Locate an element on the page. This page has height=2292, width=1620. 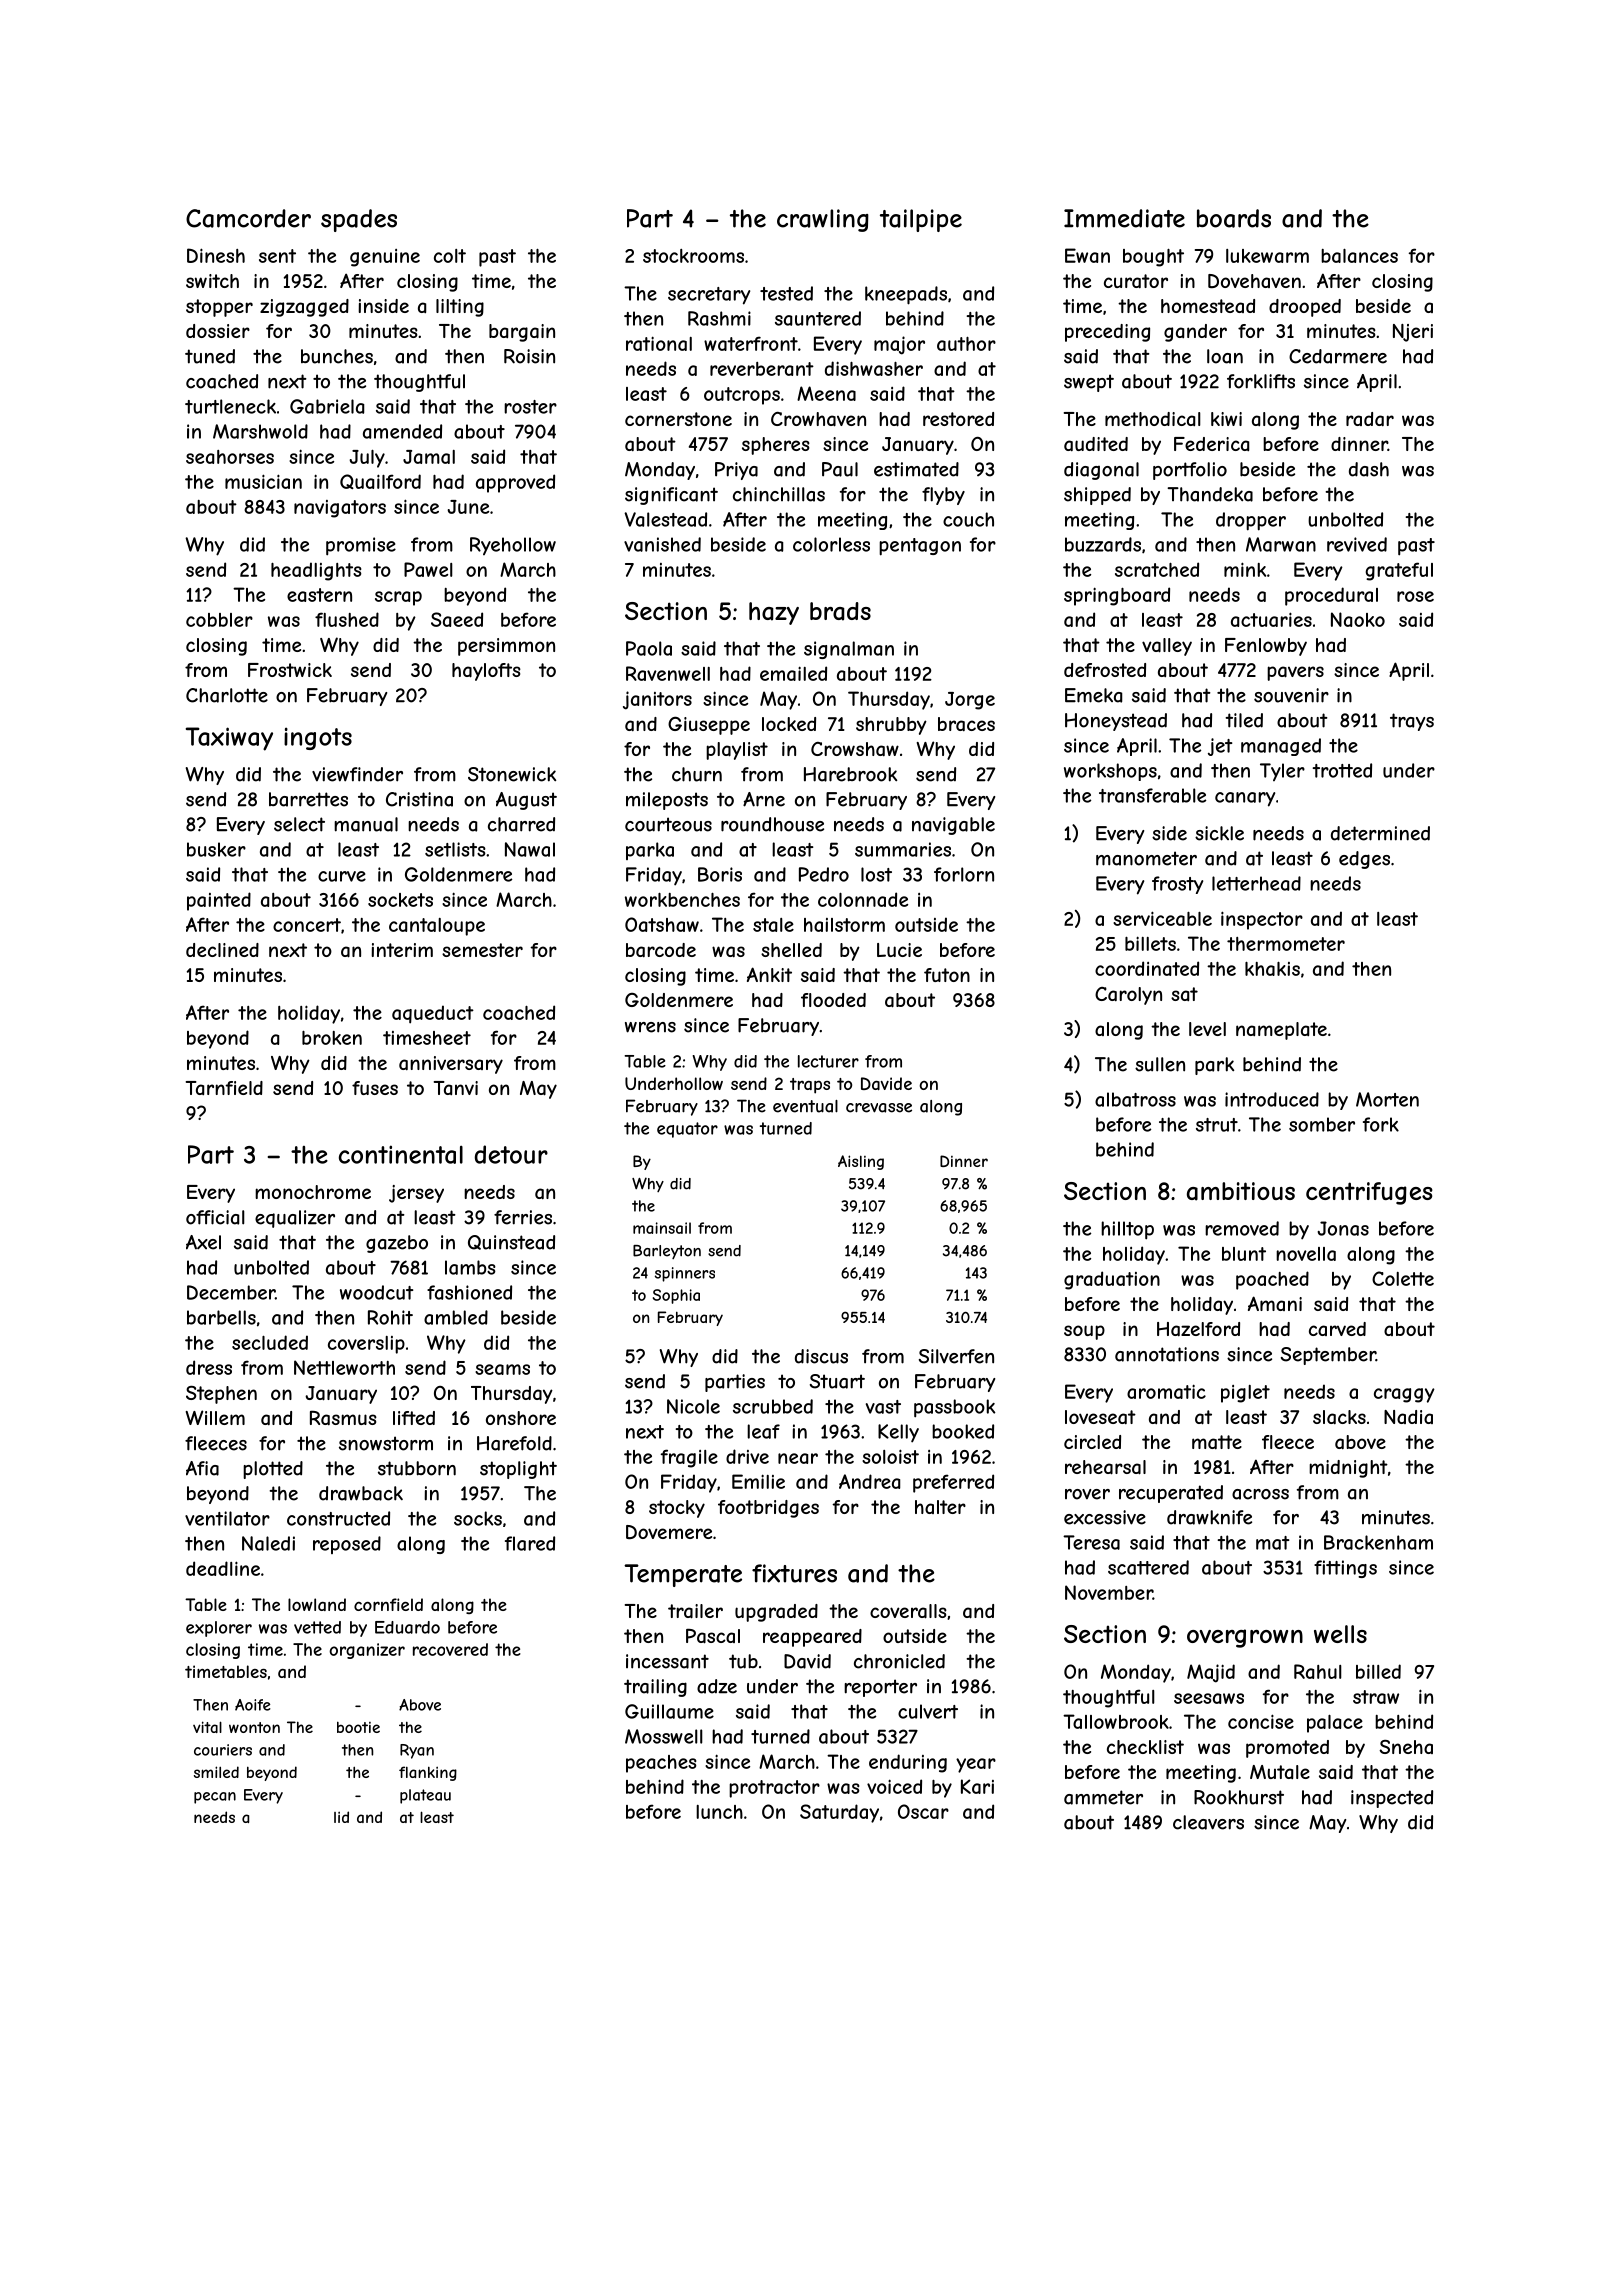
albatross is located at coordinates (1135, 1099).
